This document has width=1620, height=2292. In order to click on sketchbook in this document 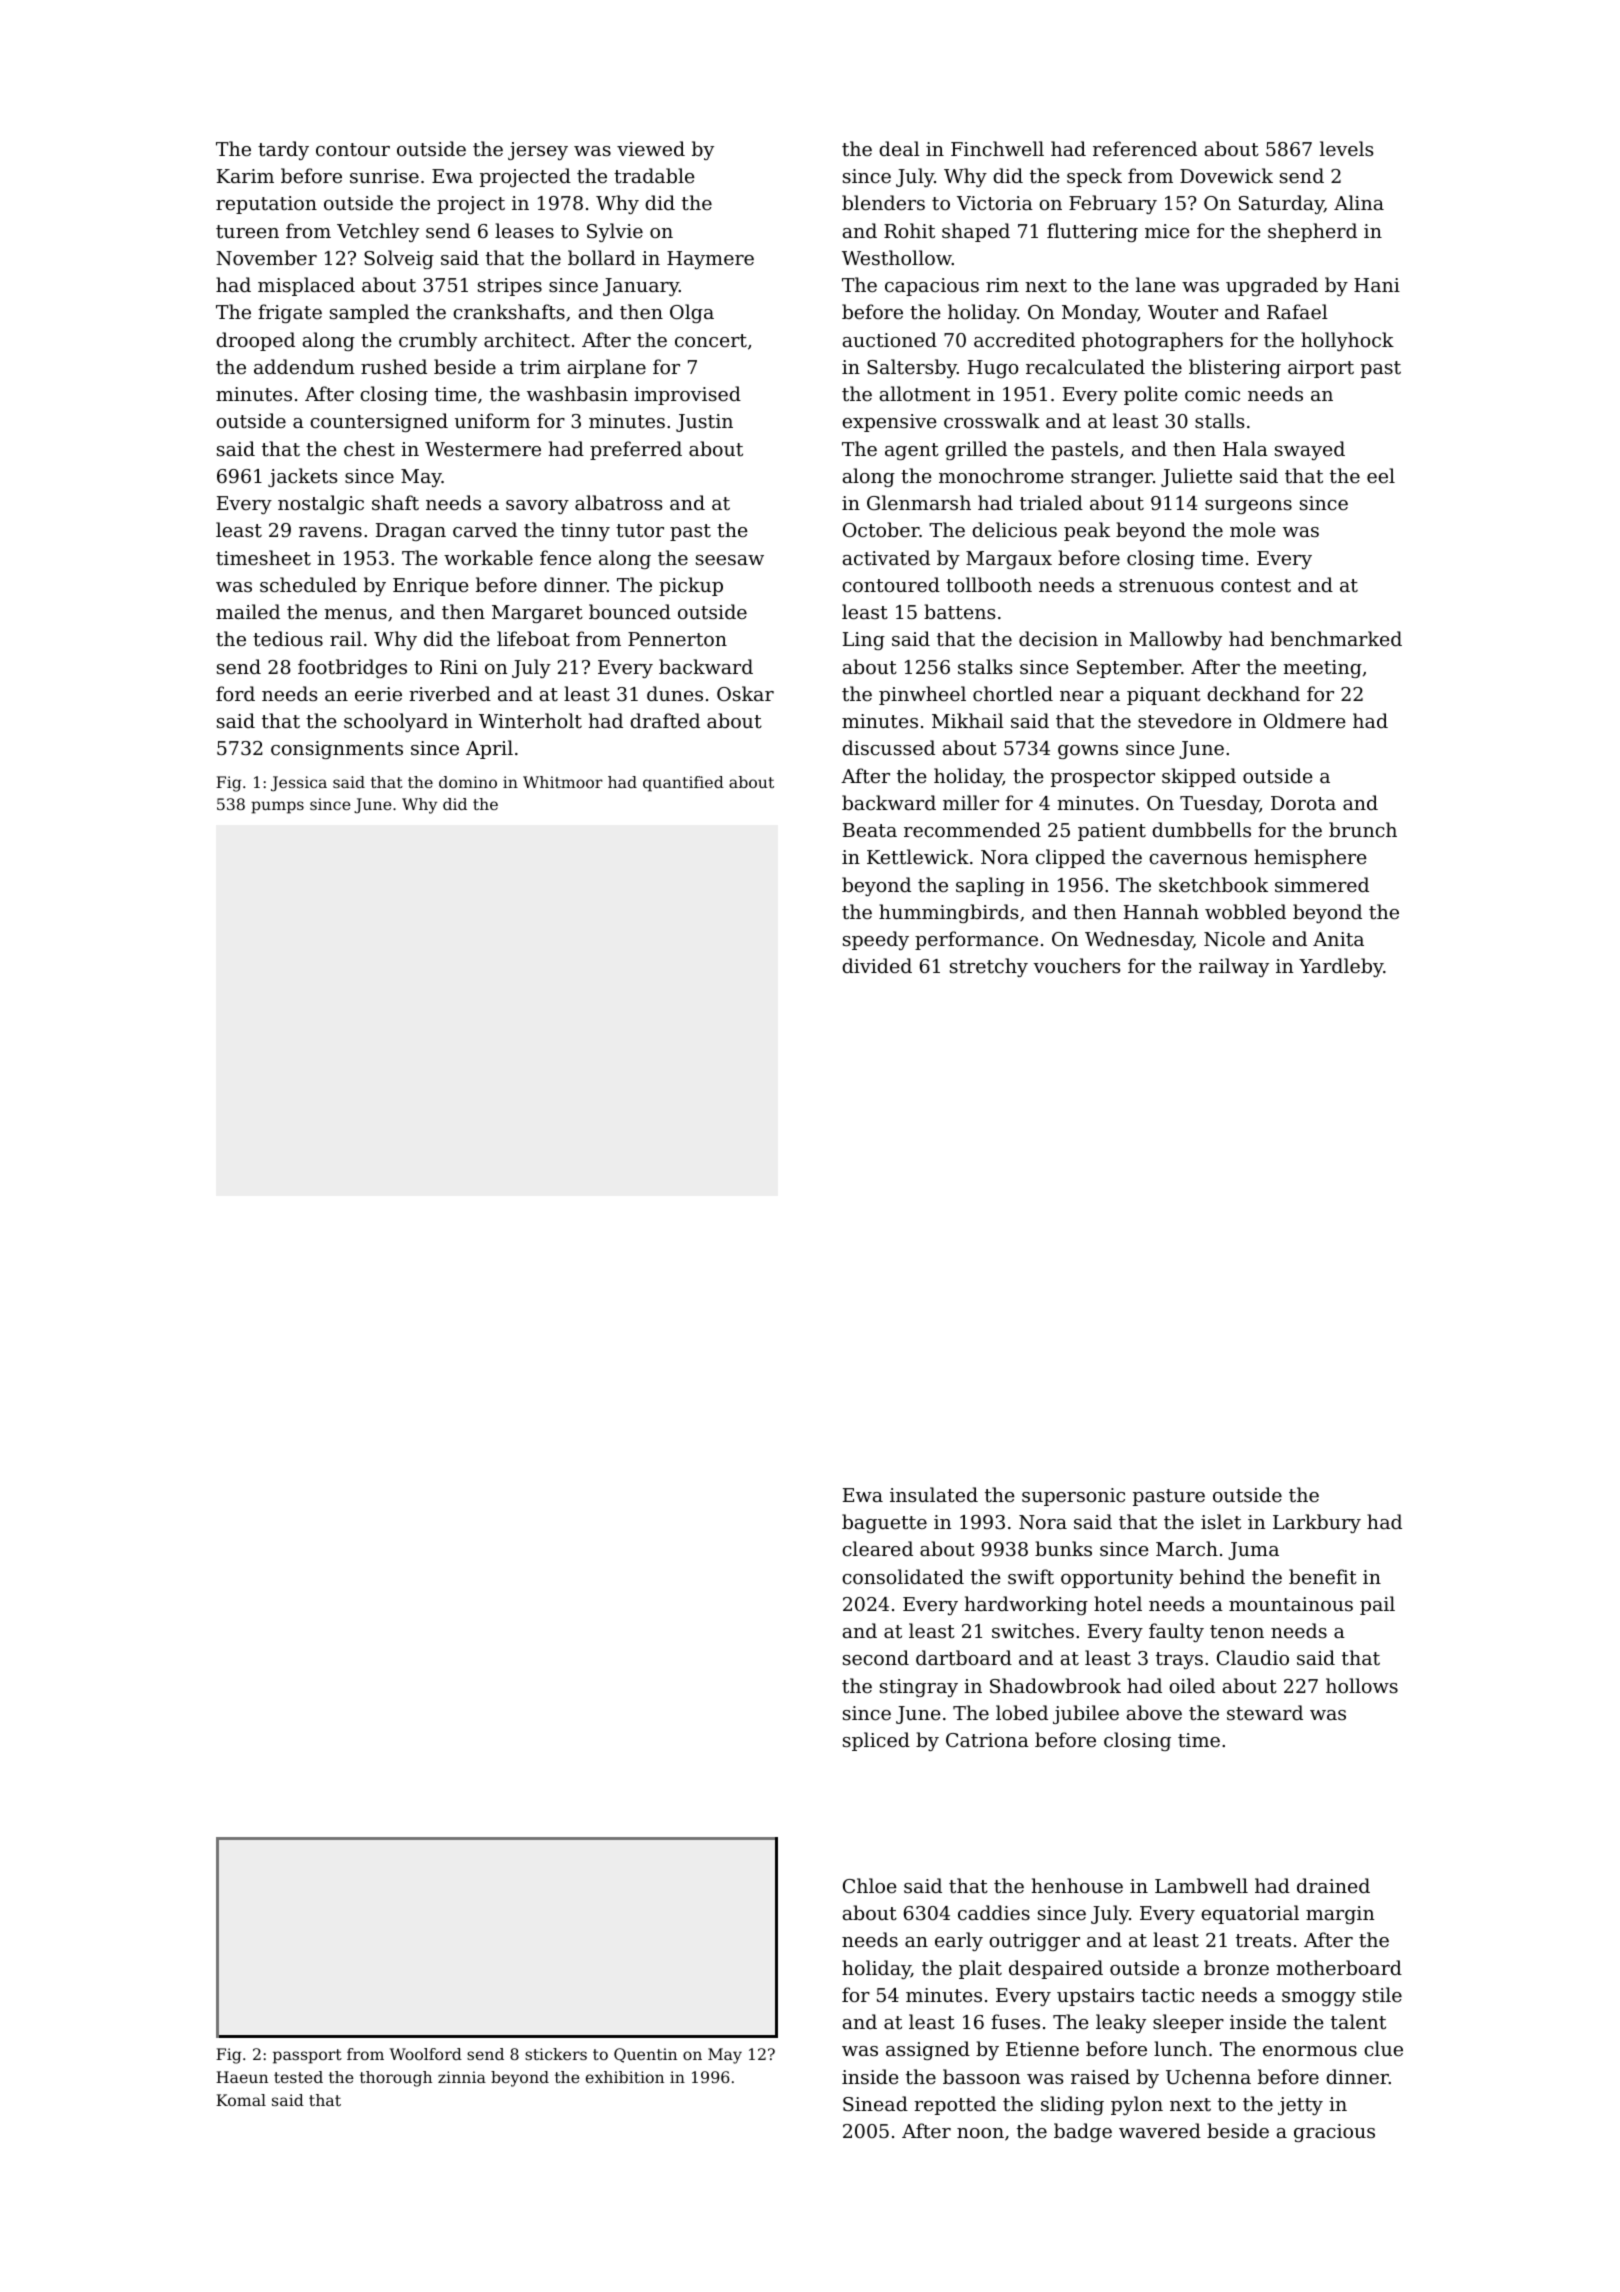, I will do `click(1213, 884)`.
